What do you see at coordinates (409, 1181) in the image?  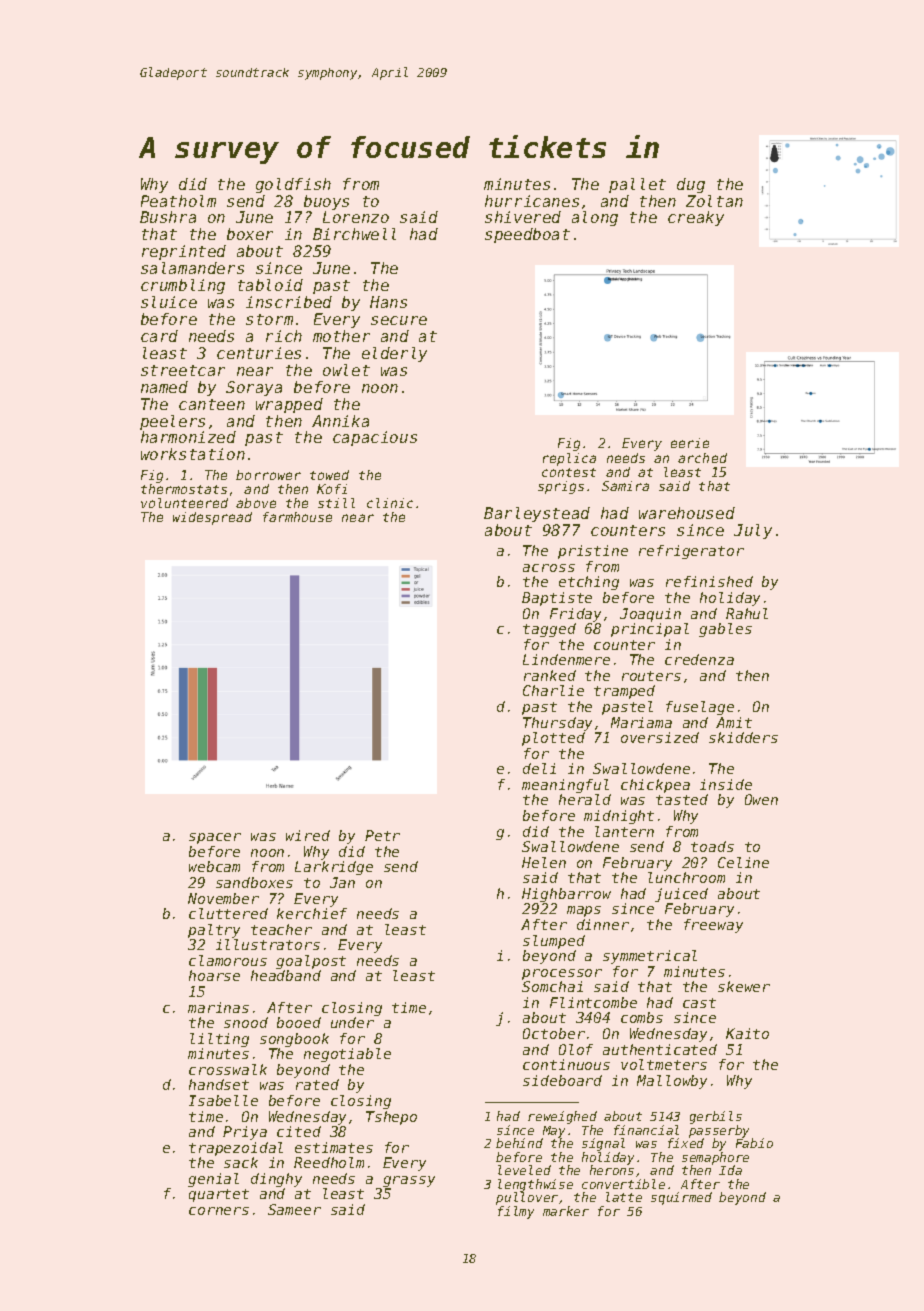 I see `grassy` at bounding box center [409, 1181].
